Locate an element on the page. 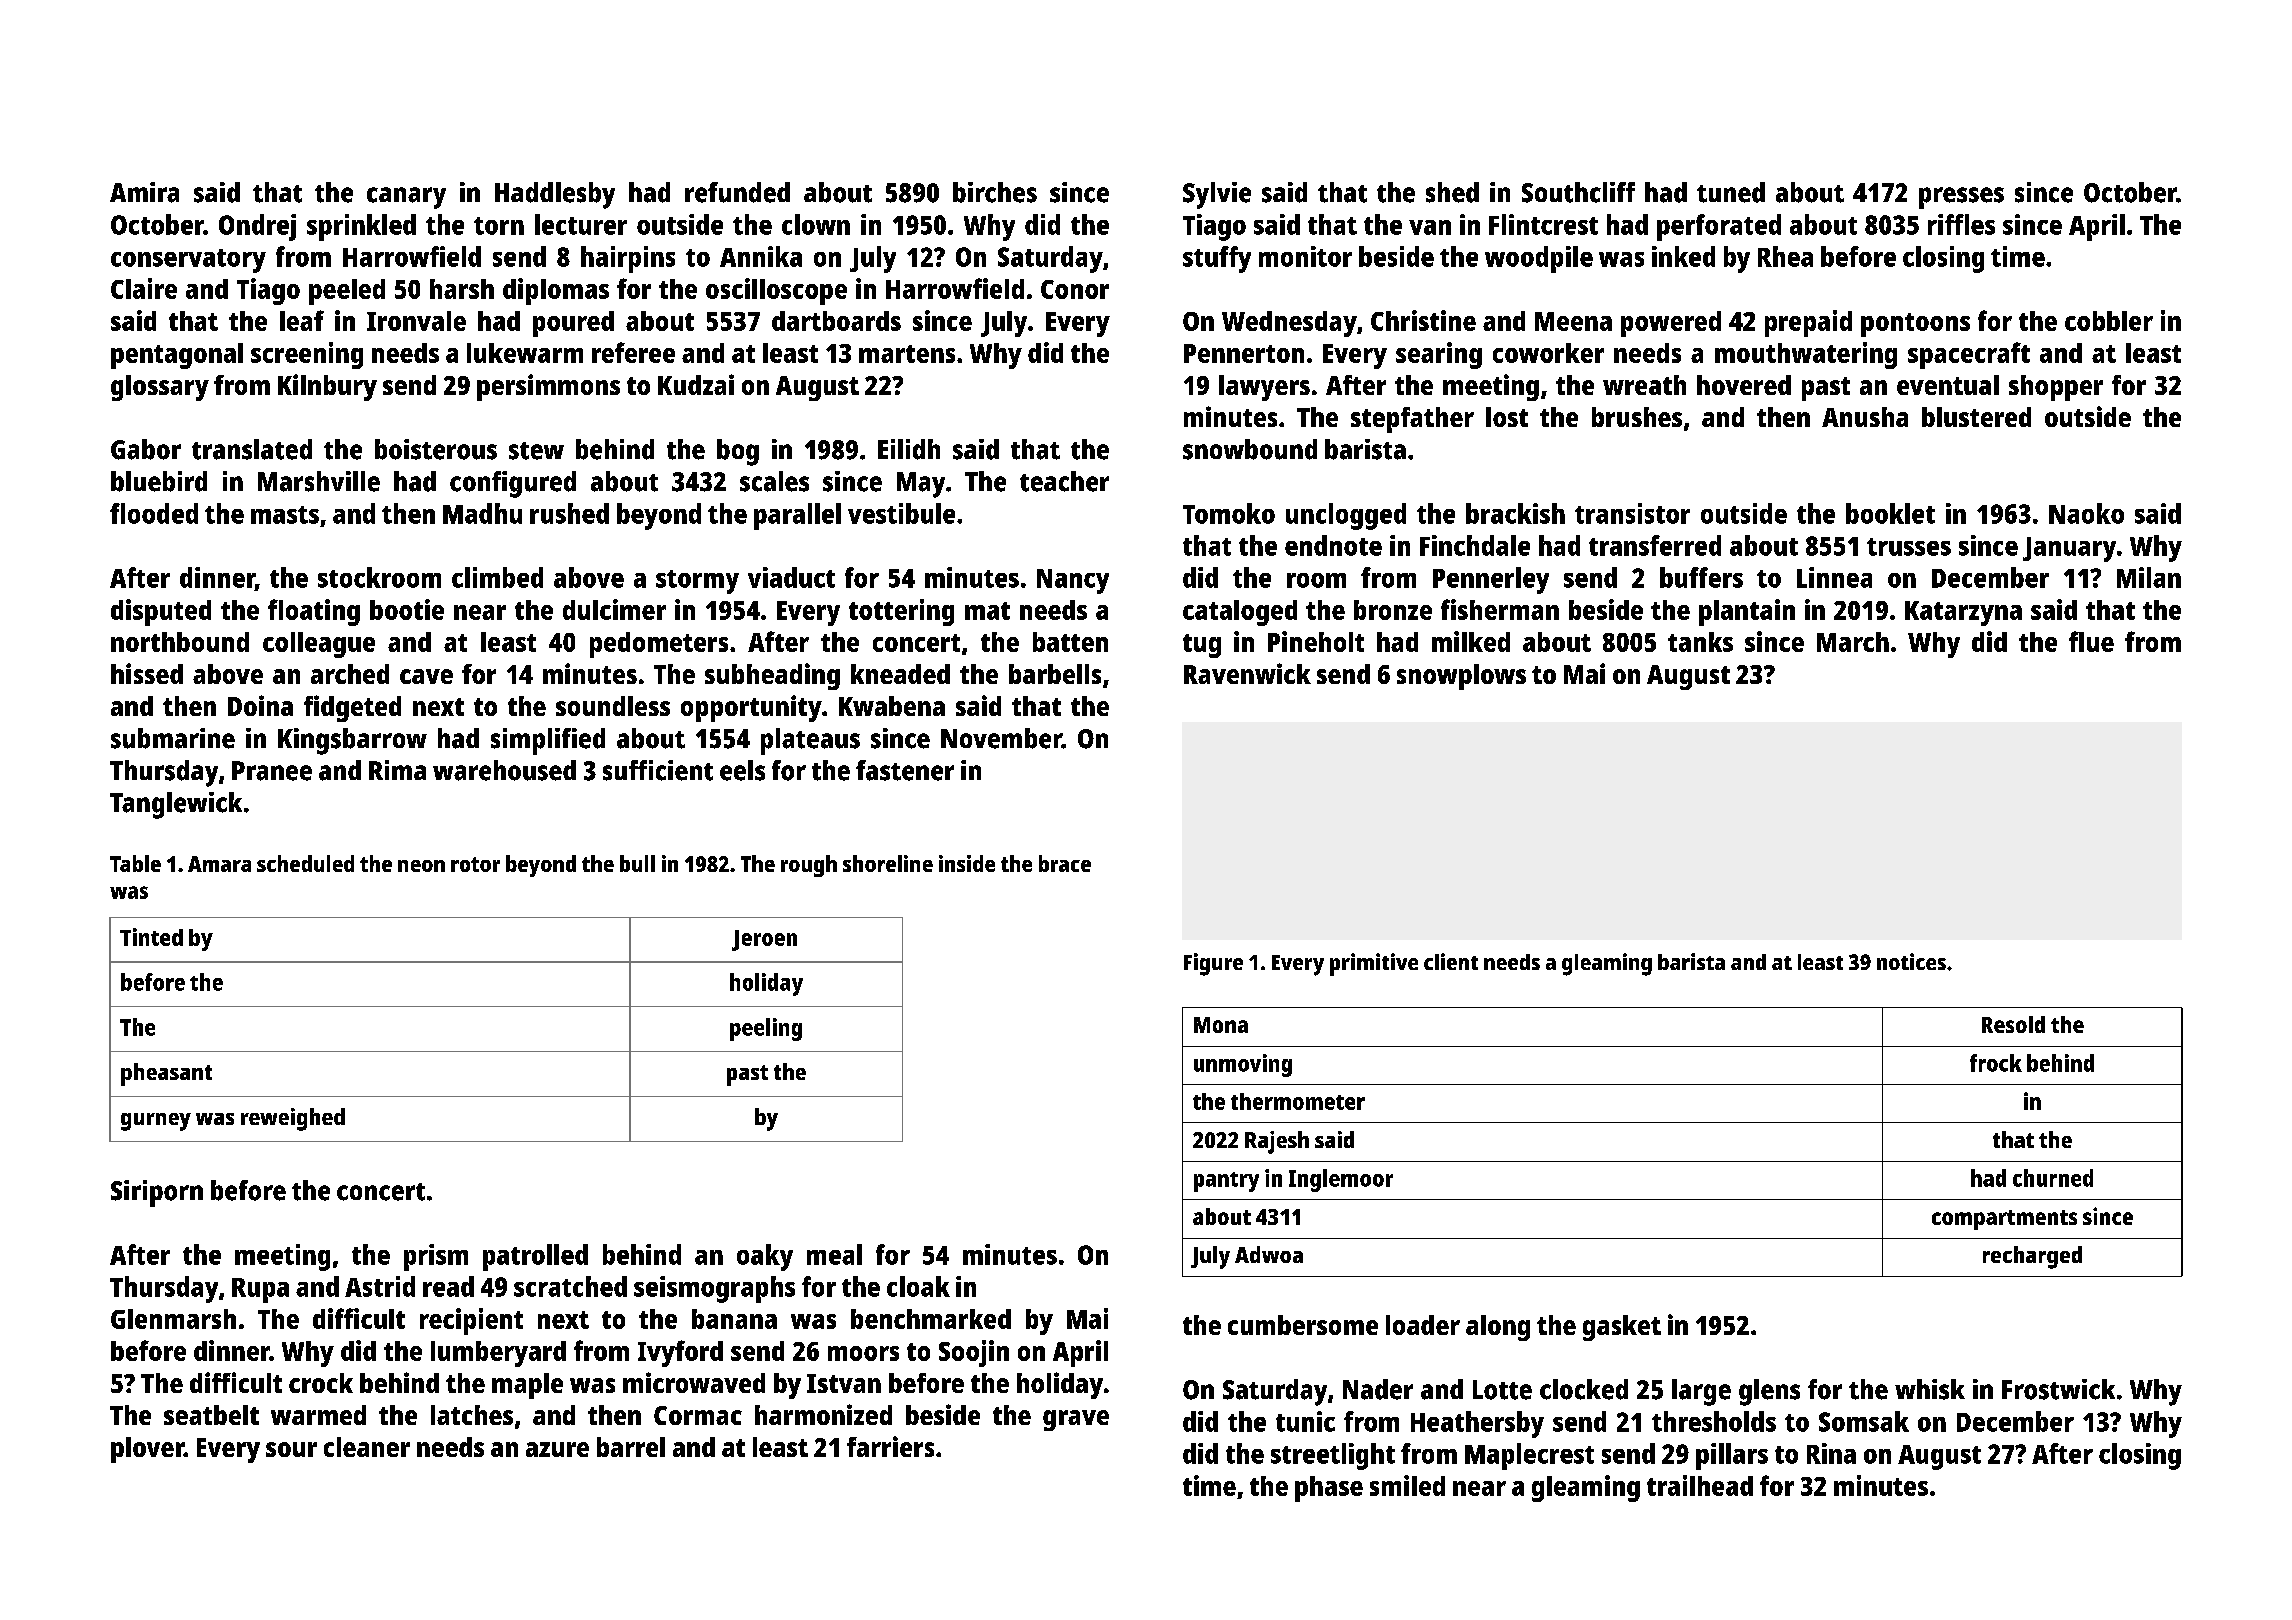  churned is located at coordinates (2053, 1178).
